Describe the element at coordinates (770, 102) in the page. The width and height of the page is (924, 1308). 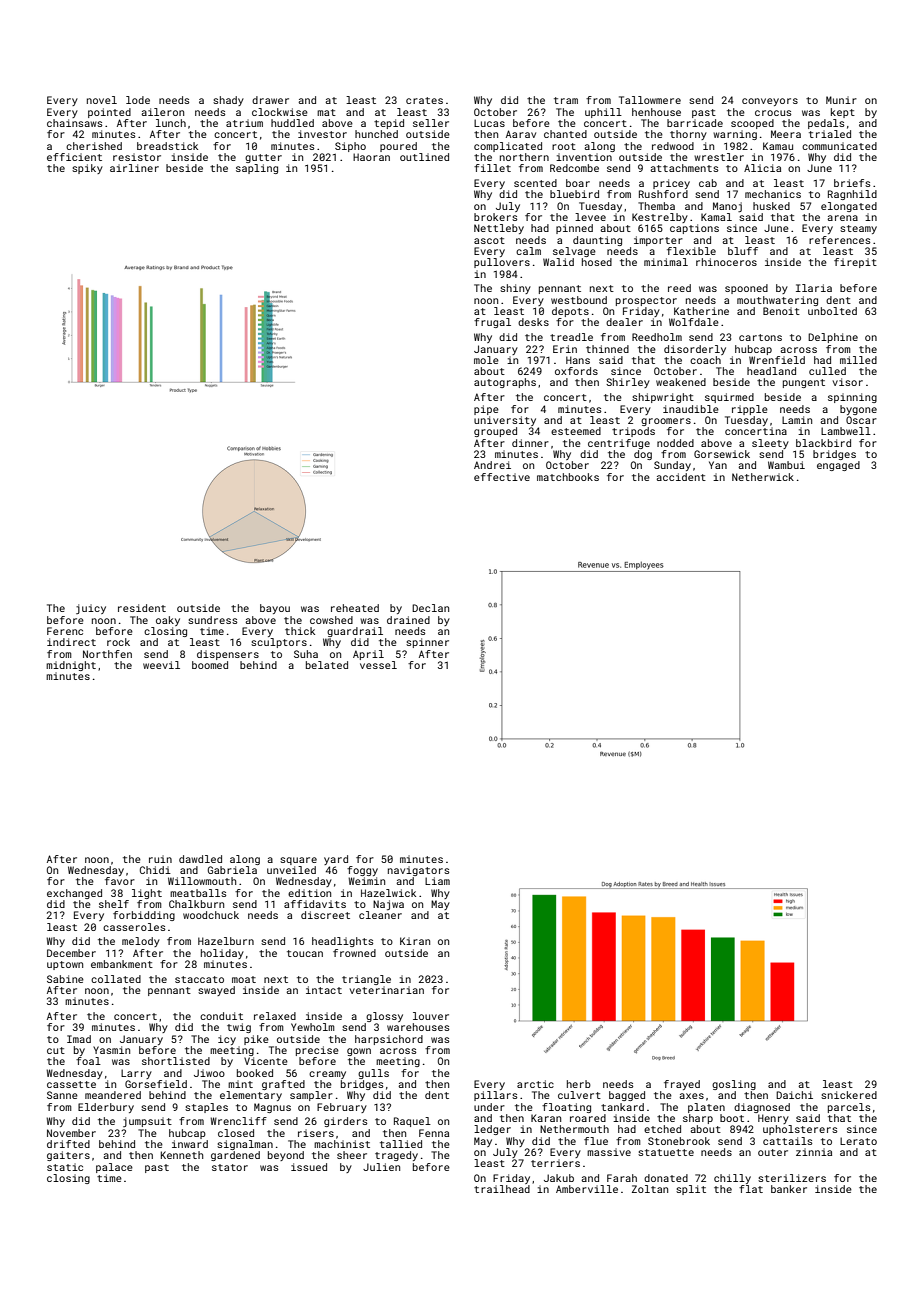
I see `conveyors` at that location.
